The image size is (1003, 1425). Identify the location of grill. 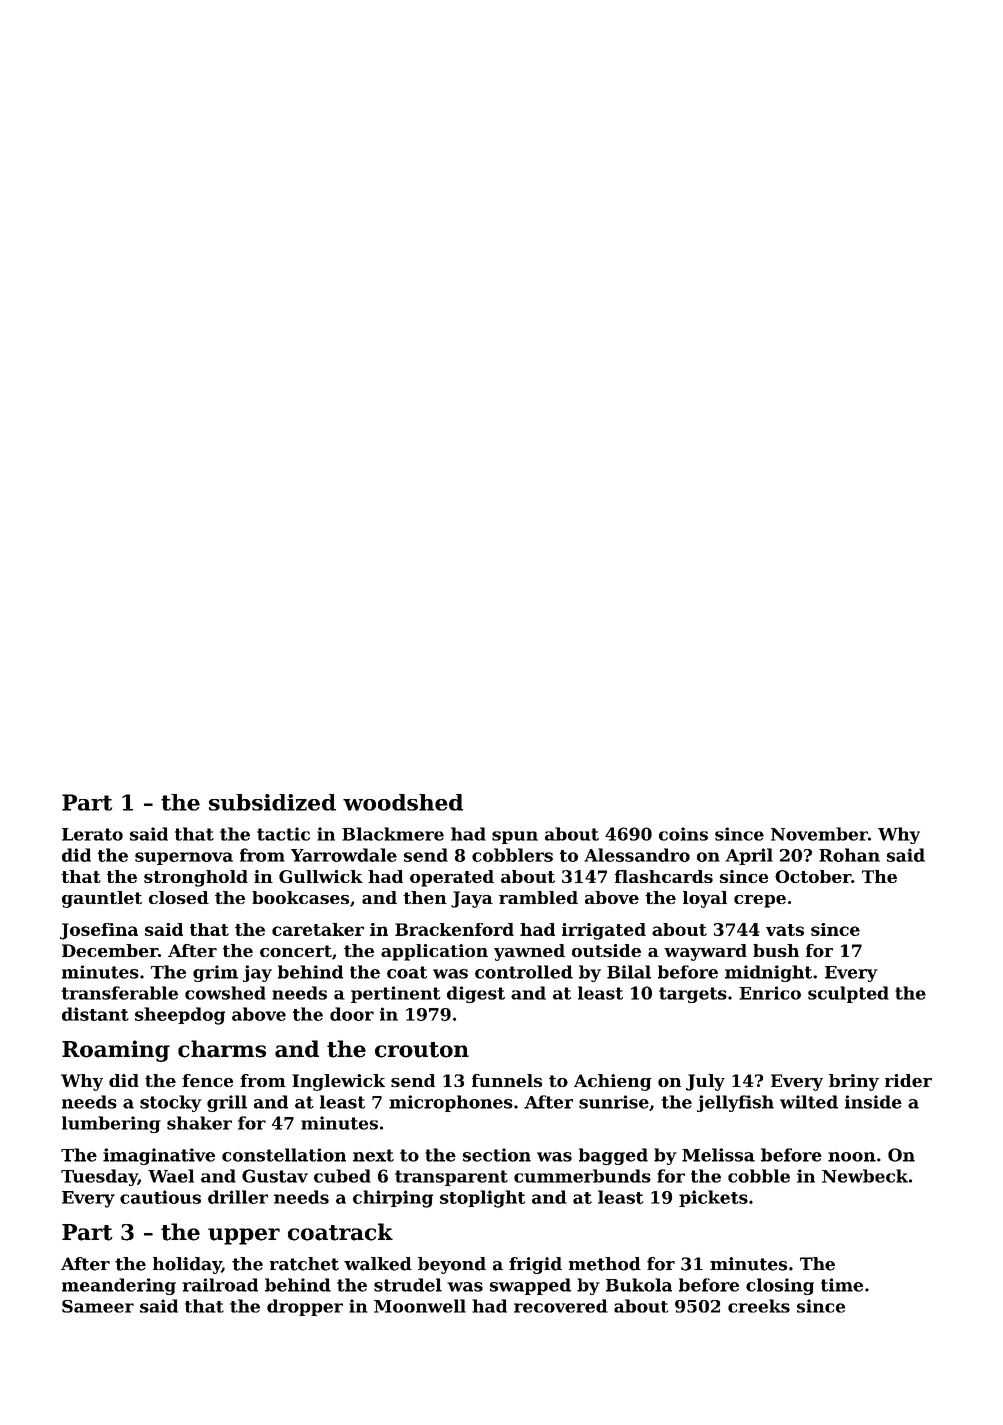
(227, 1103).
